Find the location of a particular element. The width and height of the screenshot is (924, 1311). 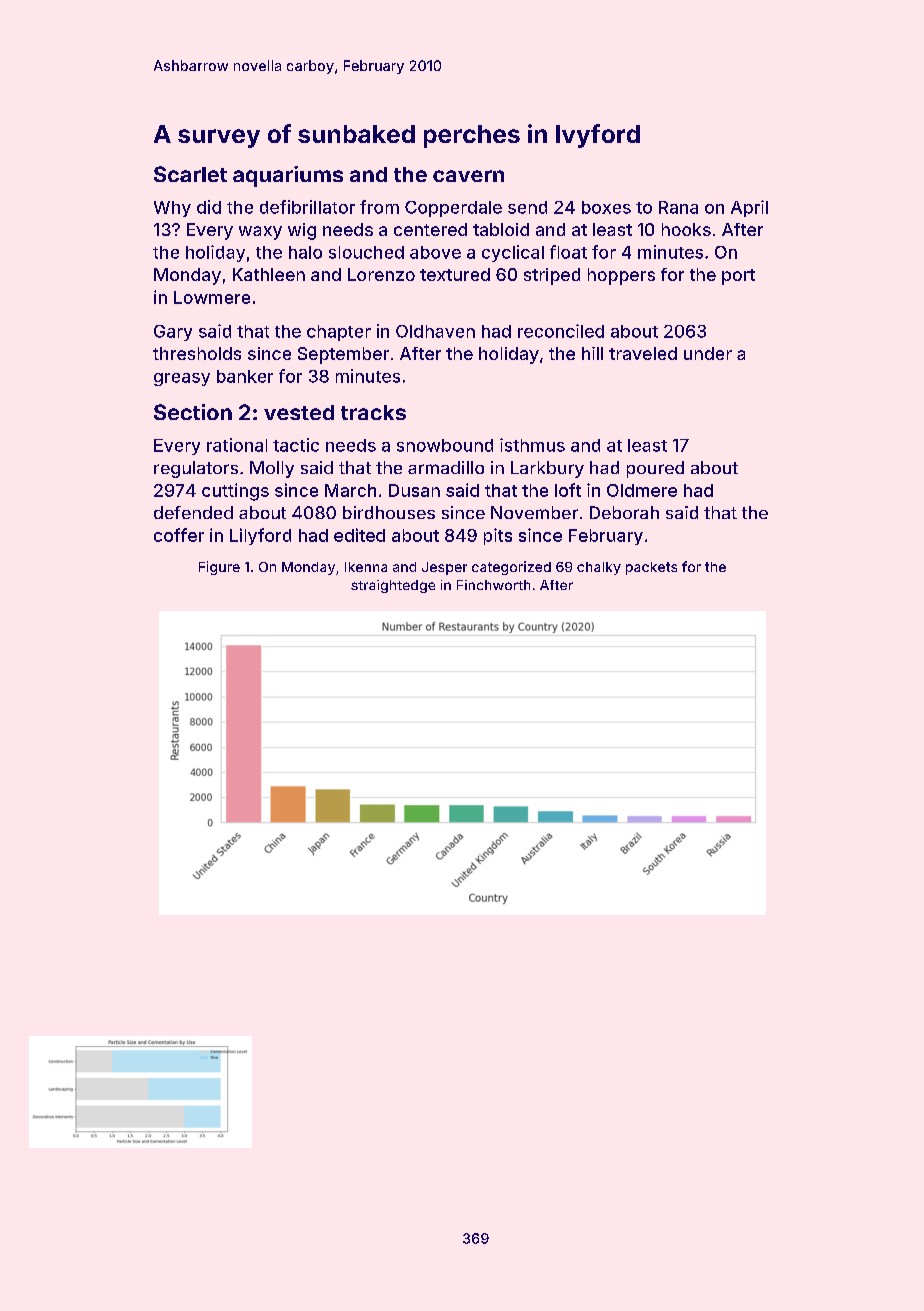

hooks is located at coordinates (686, 229).
